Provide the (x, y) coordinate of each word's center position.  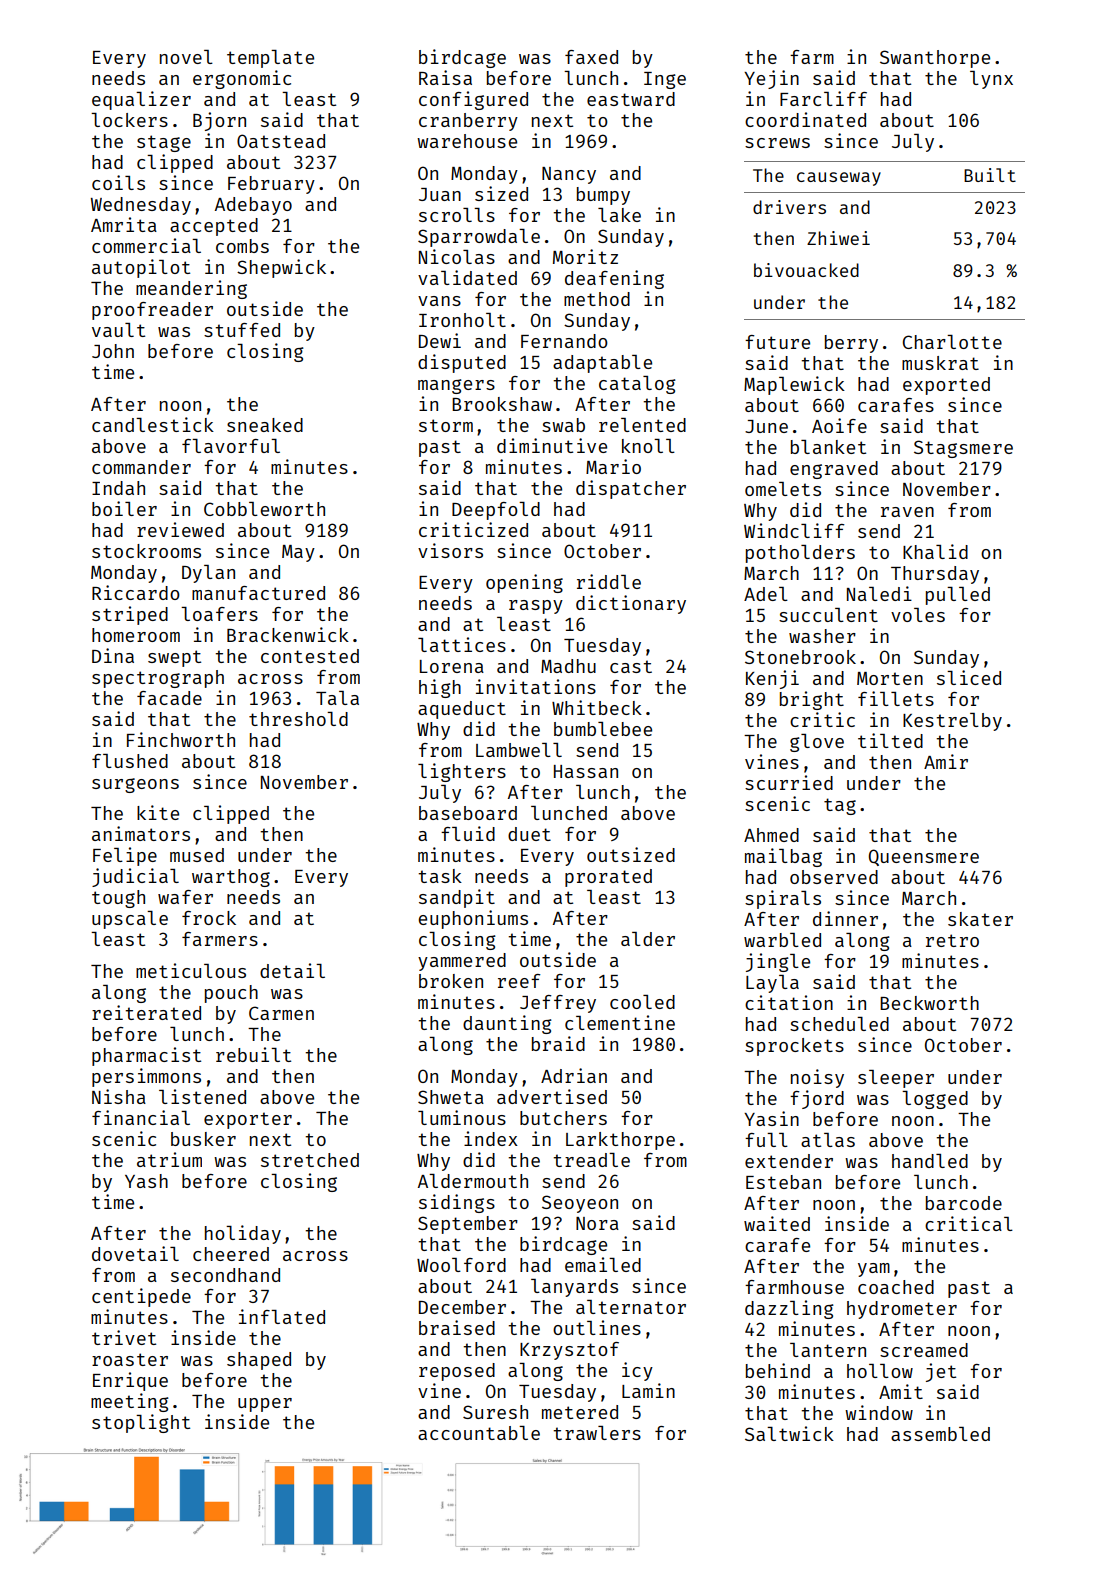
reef (519, 981)
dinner (845, 918)
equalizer (141, 100)
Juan (440, 194)
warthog (231, 878)
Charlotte (952, 342)
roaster (130, 1359)
